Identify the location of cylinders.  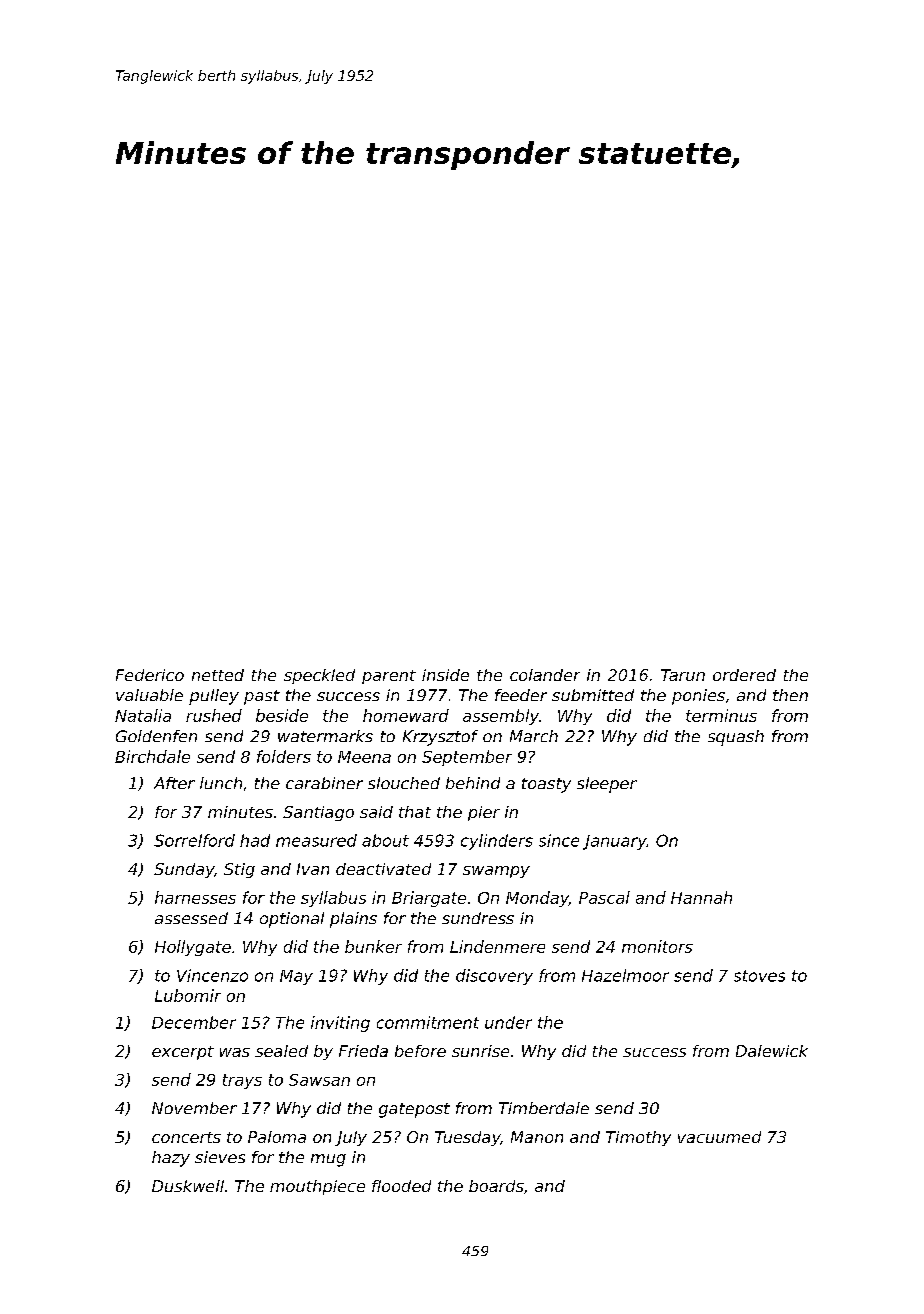
(497, 842).
